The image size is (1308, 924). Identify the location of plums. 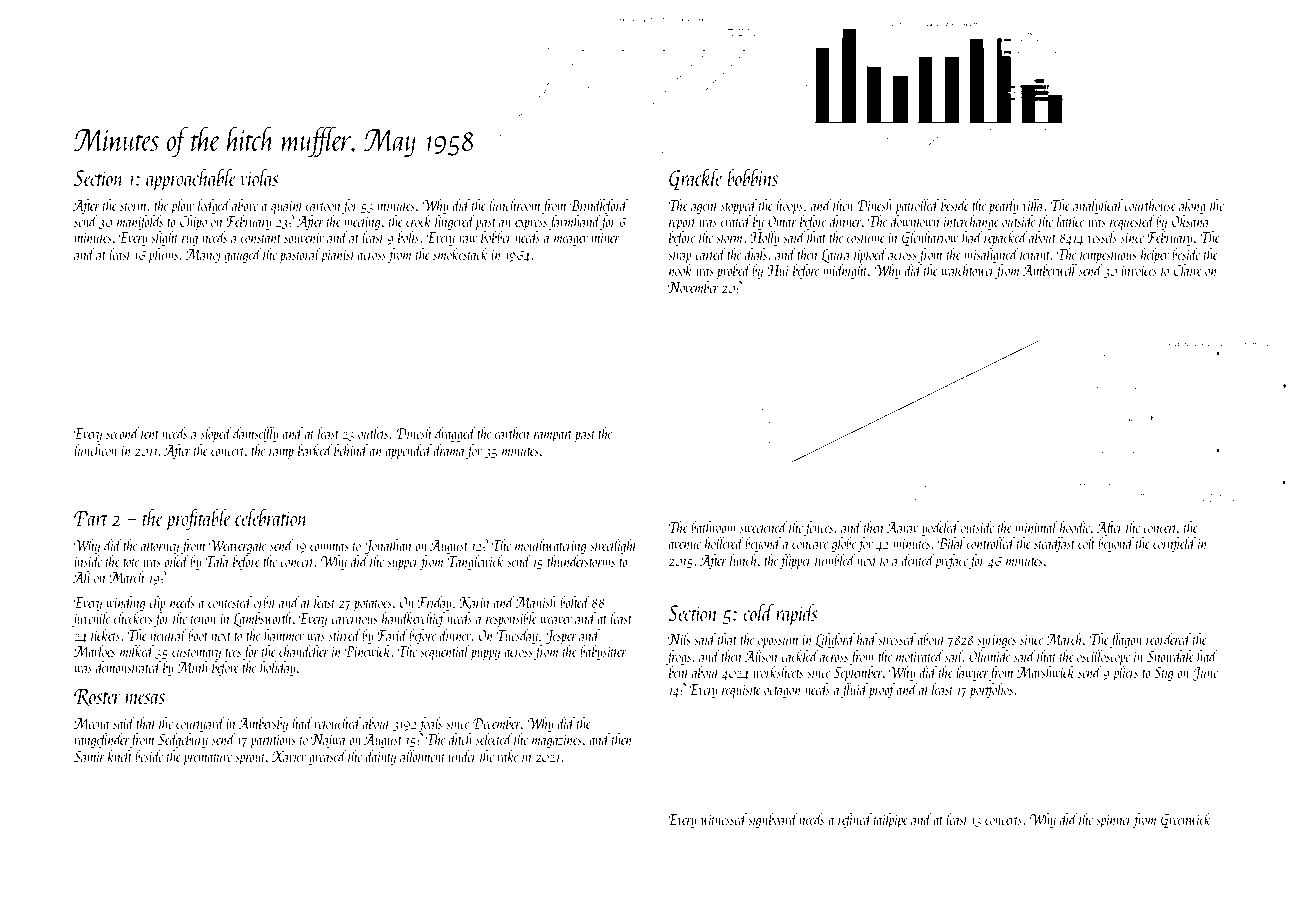
(163, 255).
